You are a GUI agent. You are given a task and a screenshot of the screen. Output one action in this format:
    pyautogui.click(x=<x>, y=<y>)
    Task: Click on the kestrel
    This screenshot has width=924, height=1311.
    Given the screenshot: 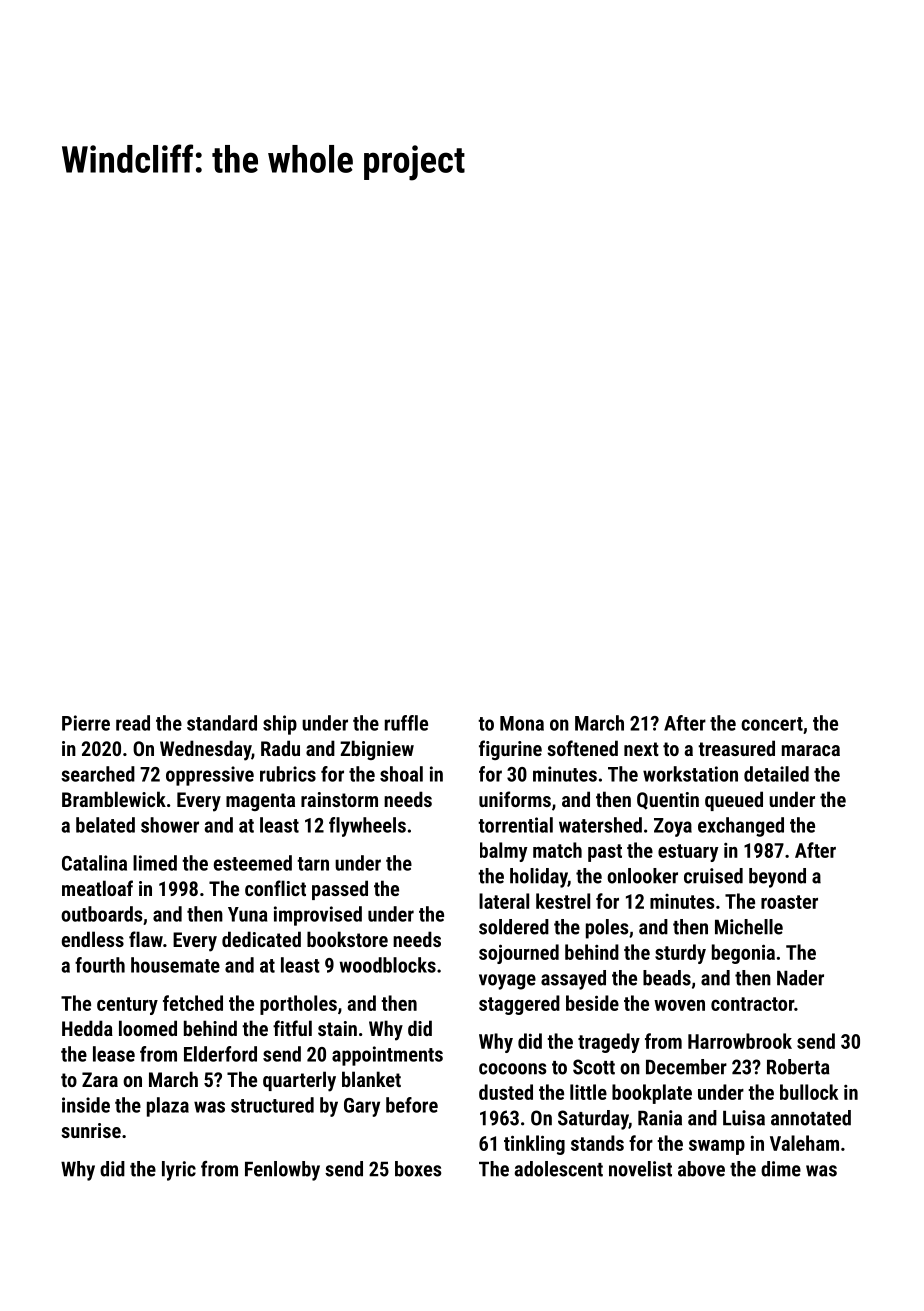 What is the action you would take?
    pyautogui.click(x=563, y=901)
